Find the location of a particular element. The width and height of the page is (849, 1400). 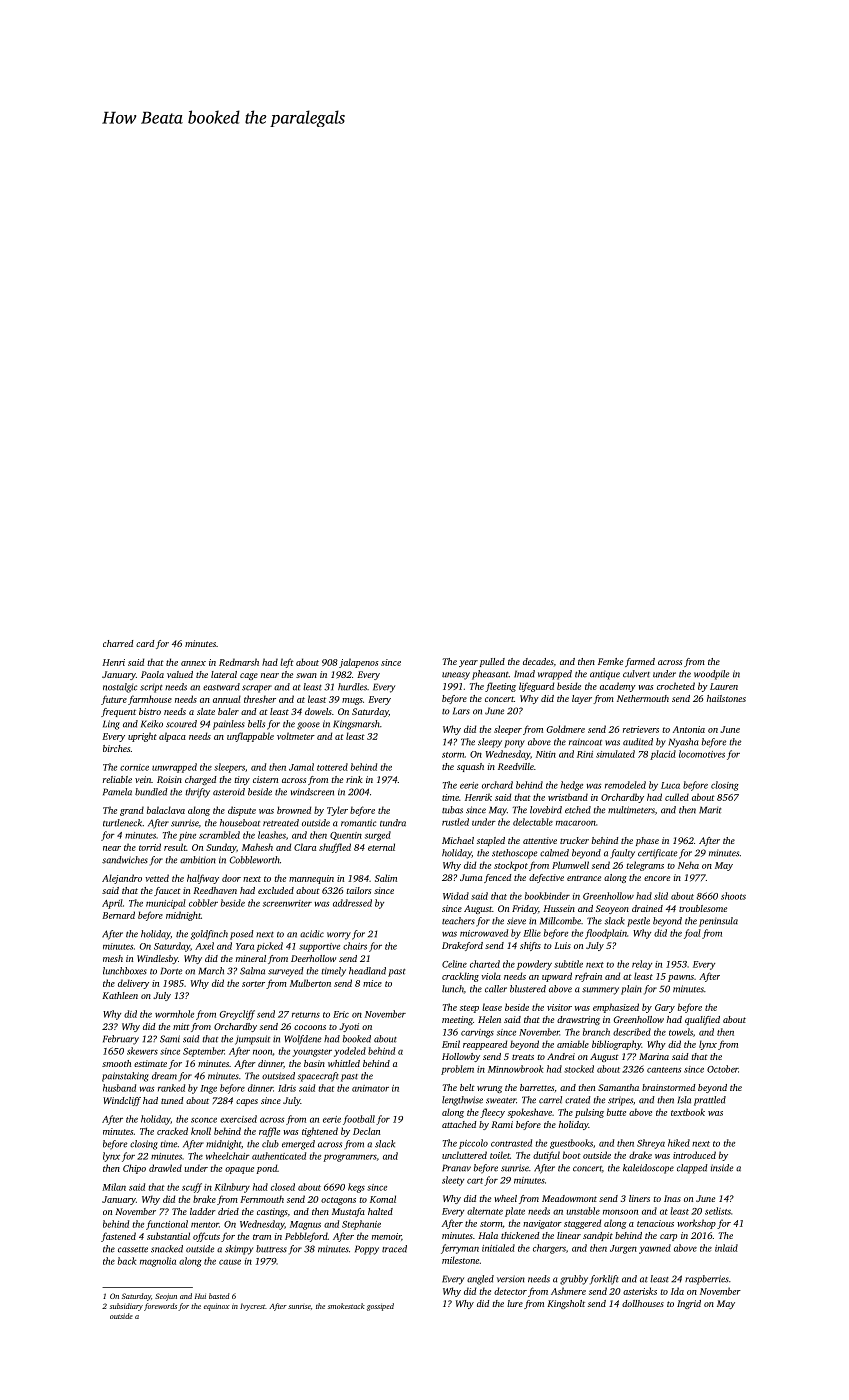

Nethermouth is located at coordinates (643, 698).
